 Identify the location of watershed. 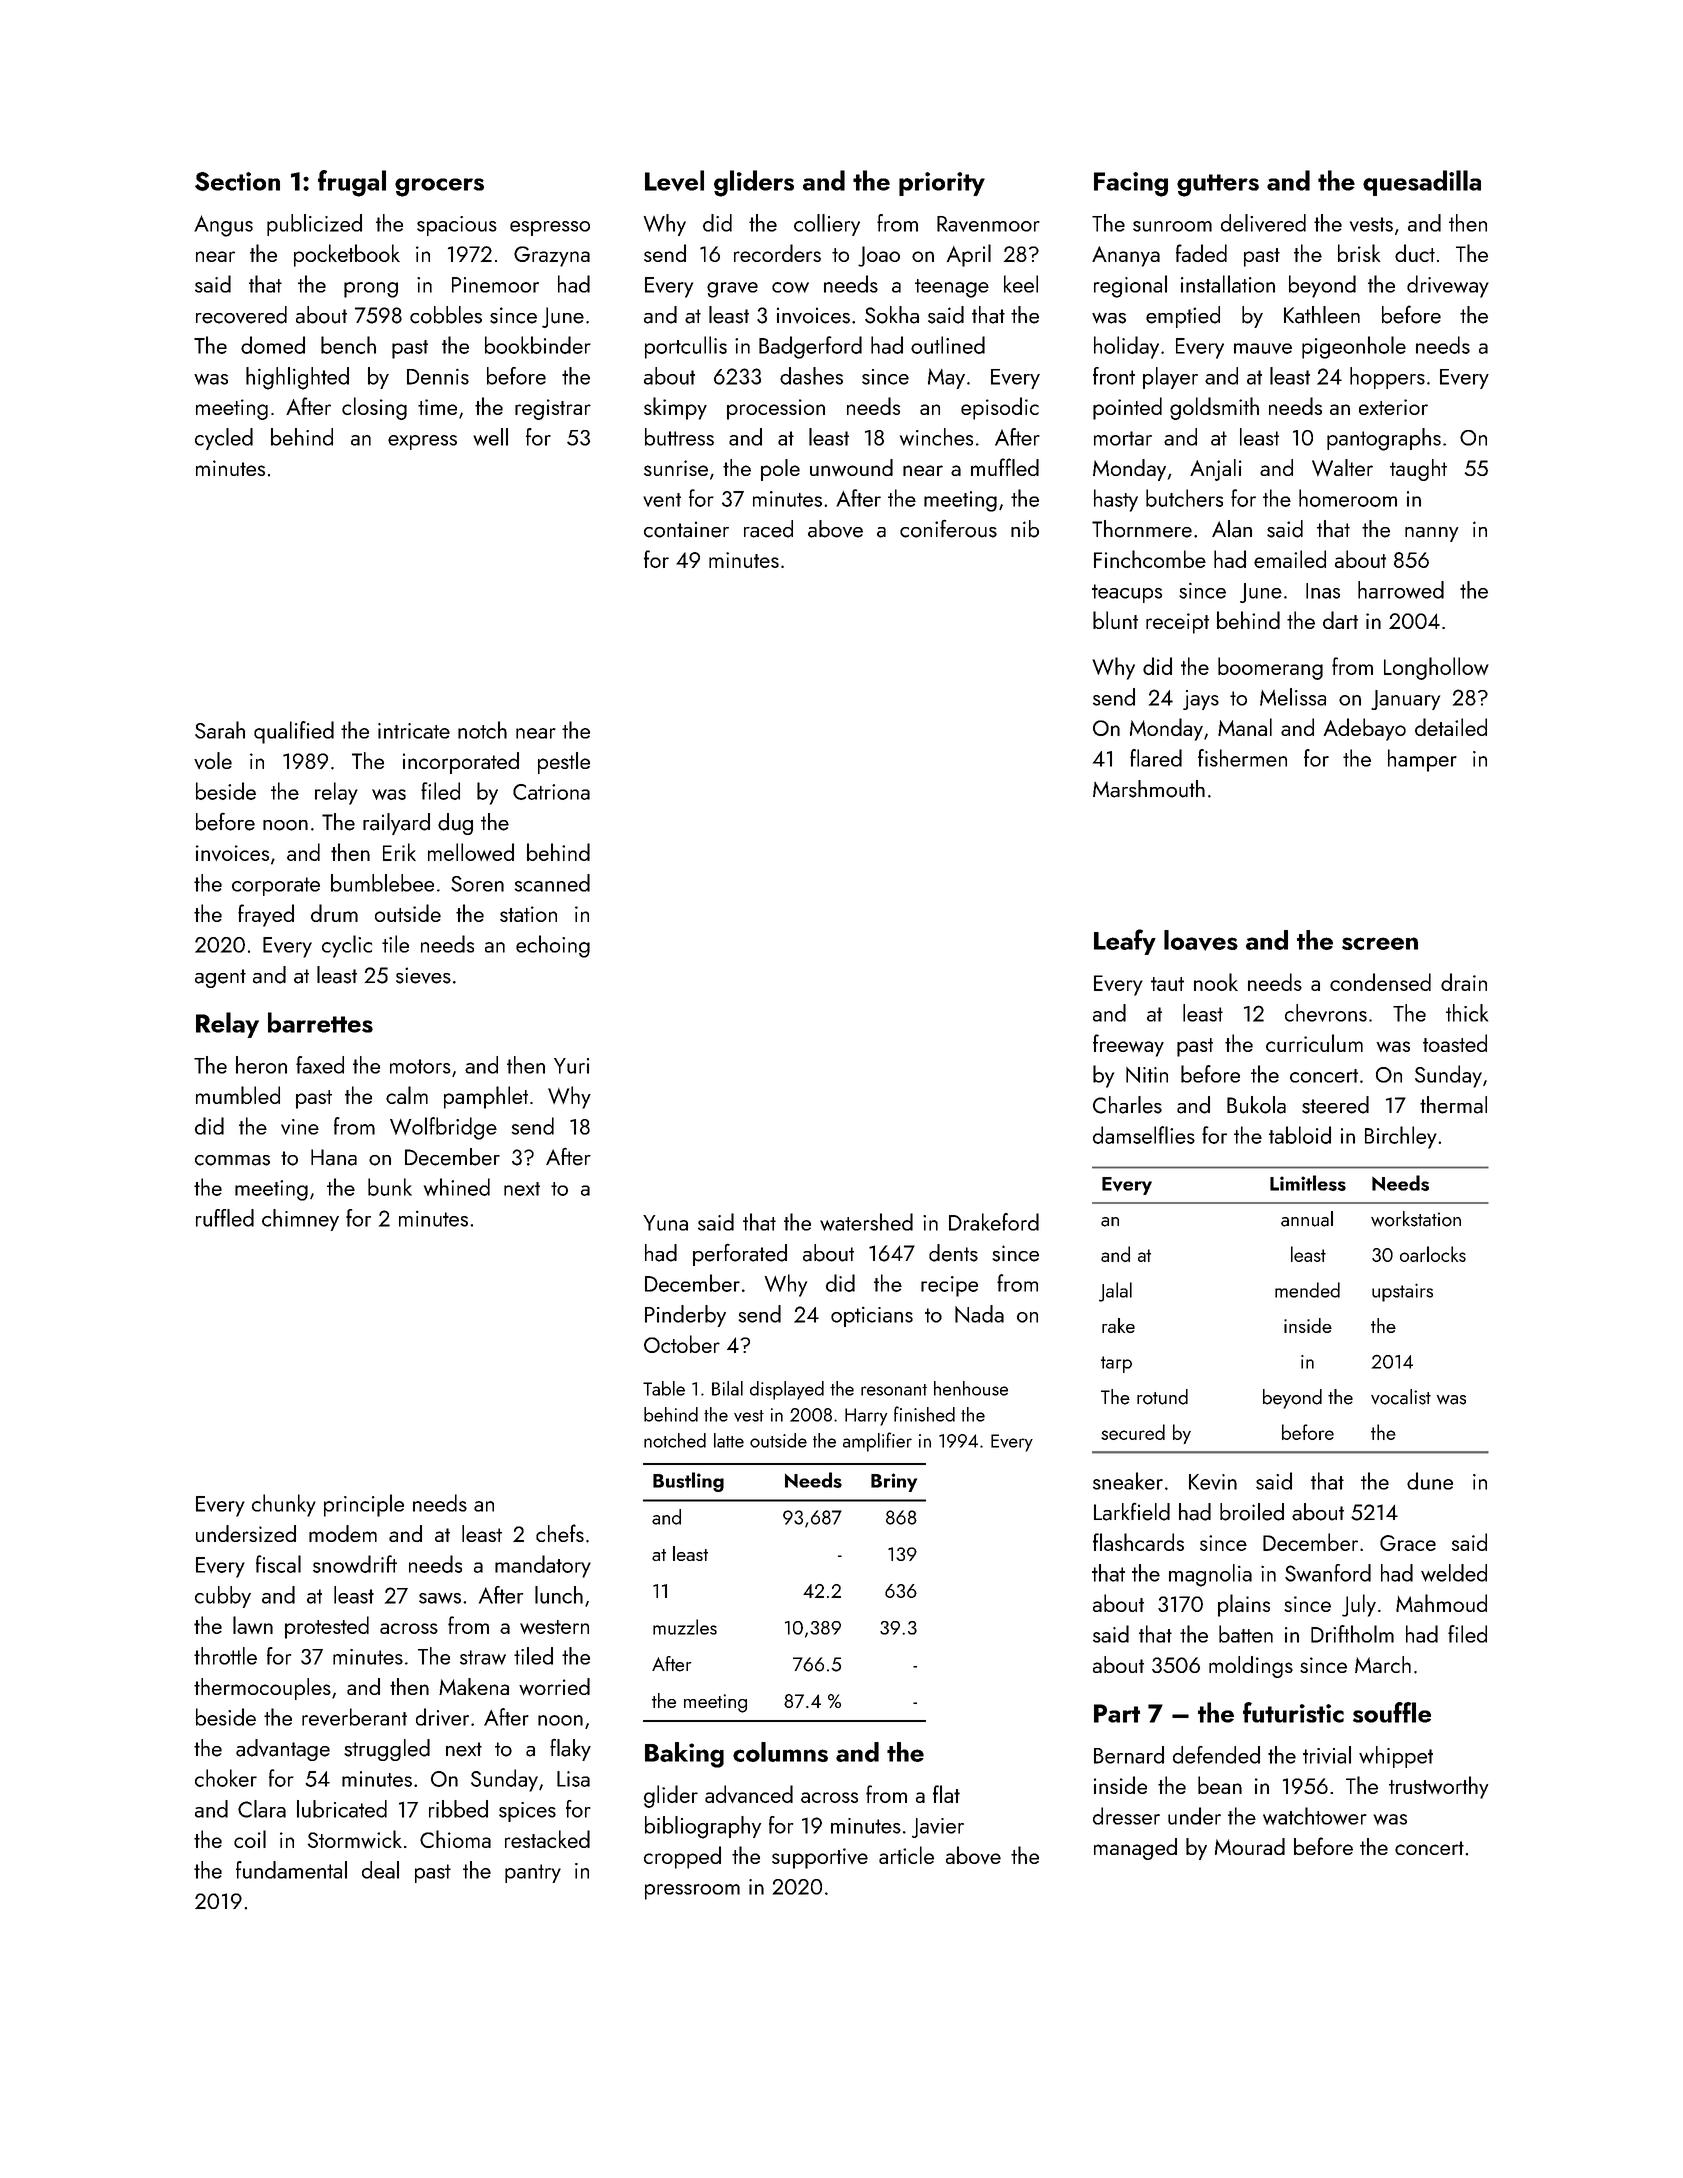
(866, 1222).
